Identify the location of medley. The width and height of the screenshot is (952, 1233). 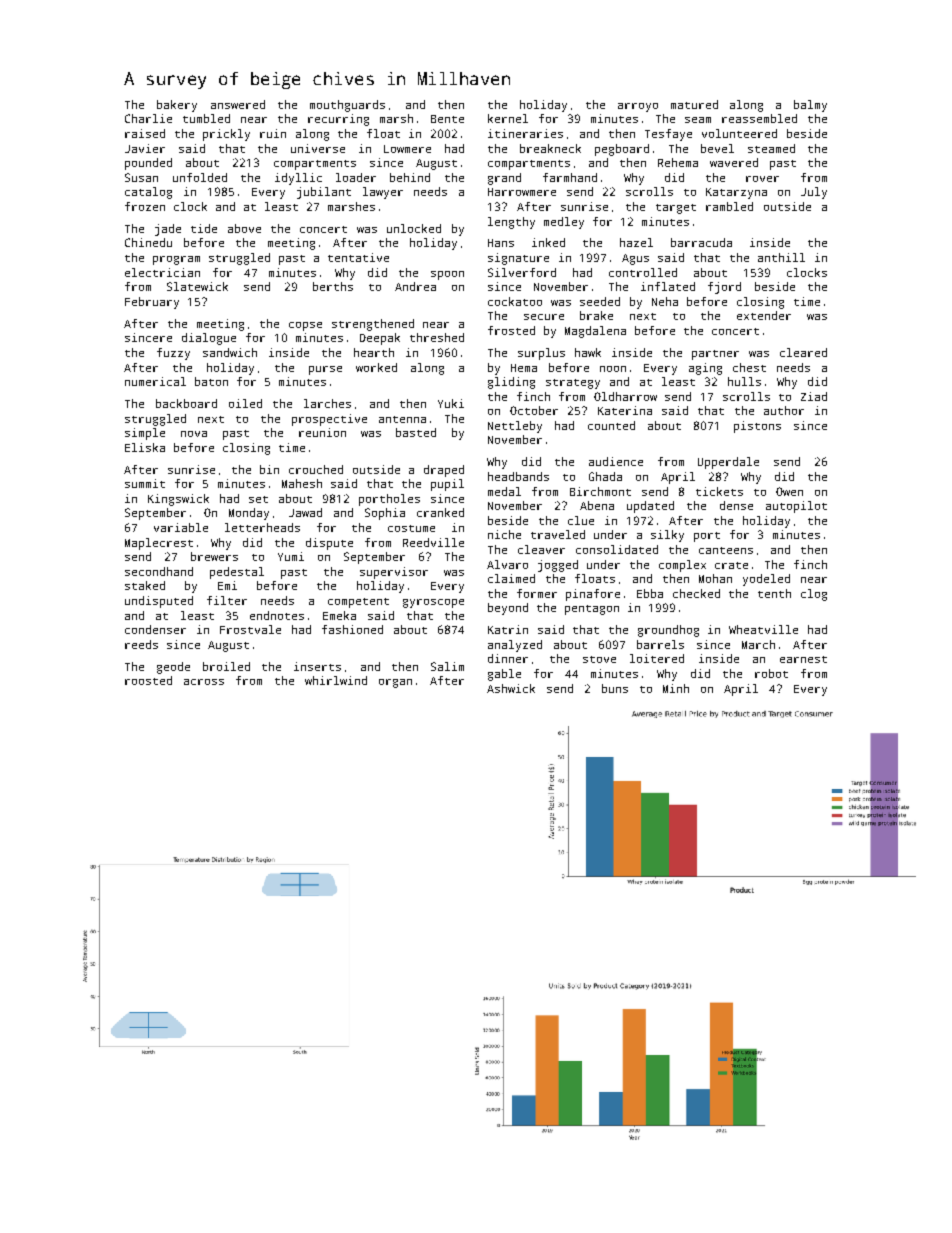
(564, 223).
